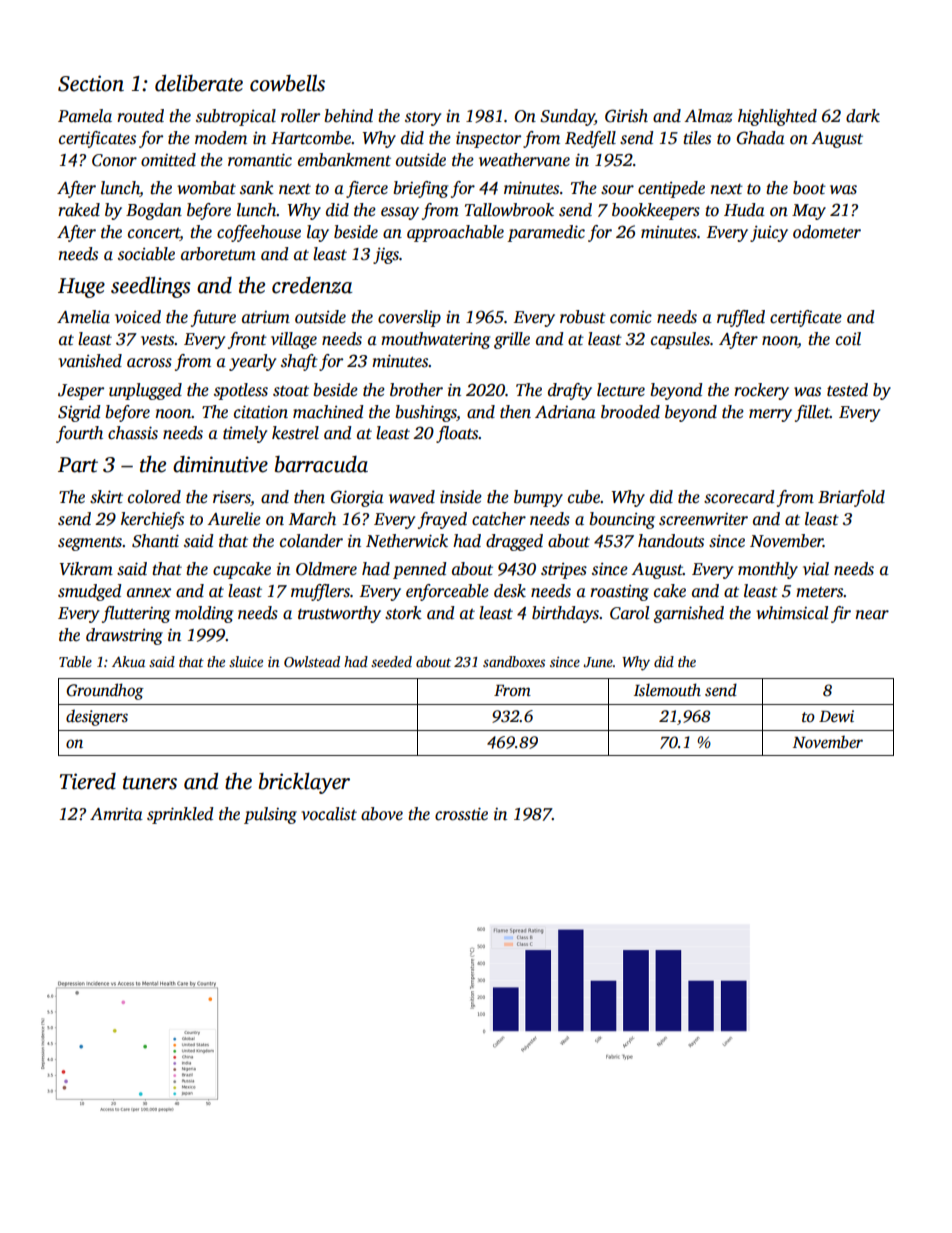 The width and height of the screenshot is (952, 1233). I want to click on dark, so click(863, 116).
